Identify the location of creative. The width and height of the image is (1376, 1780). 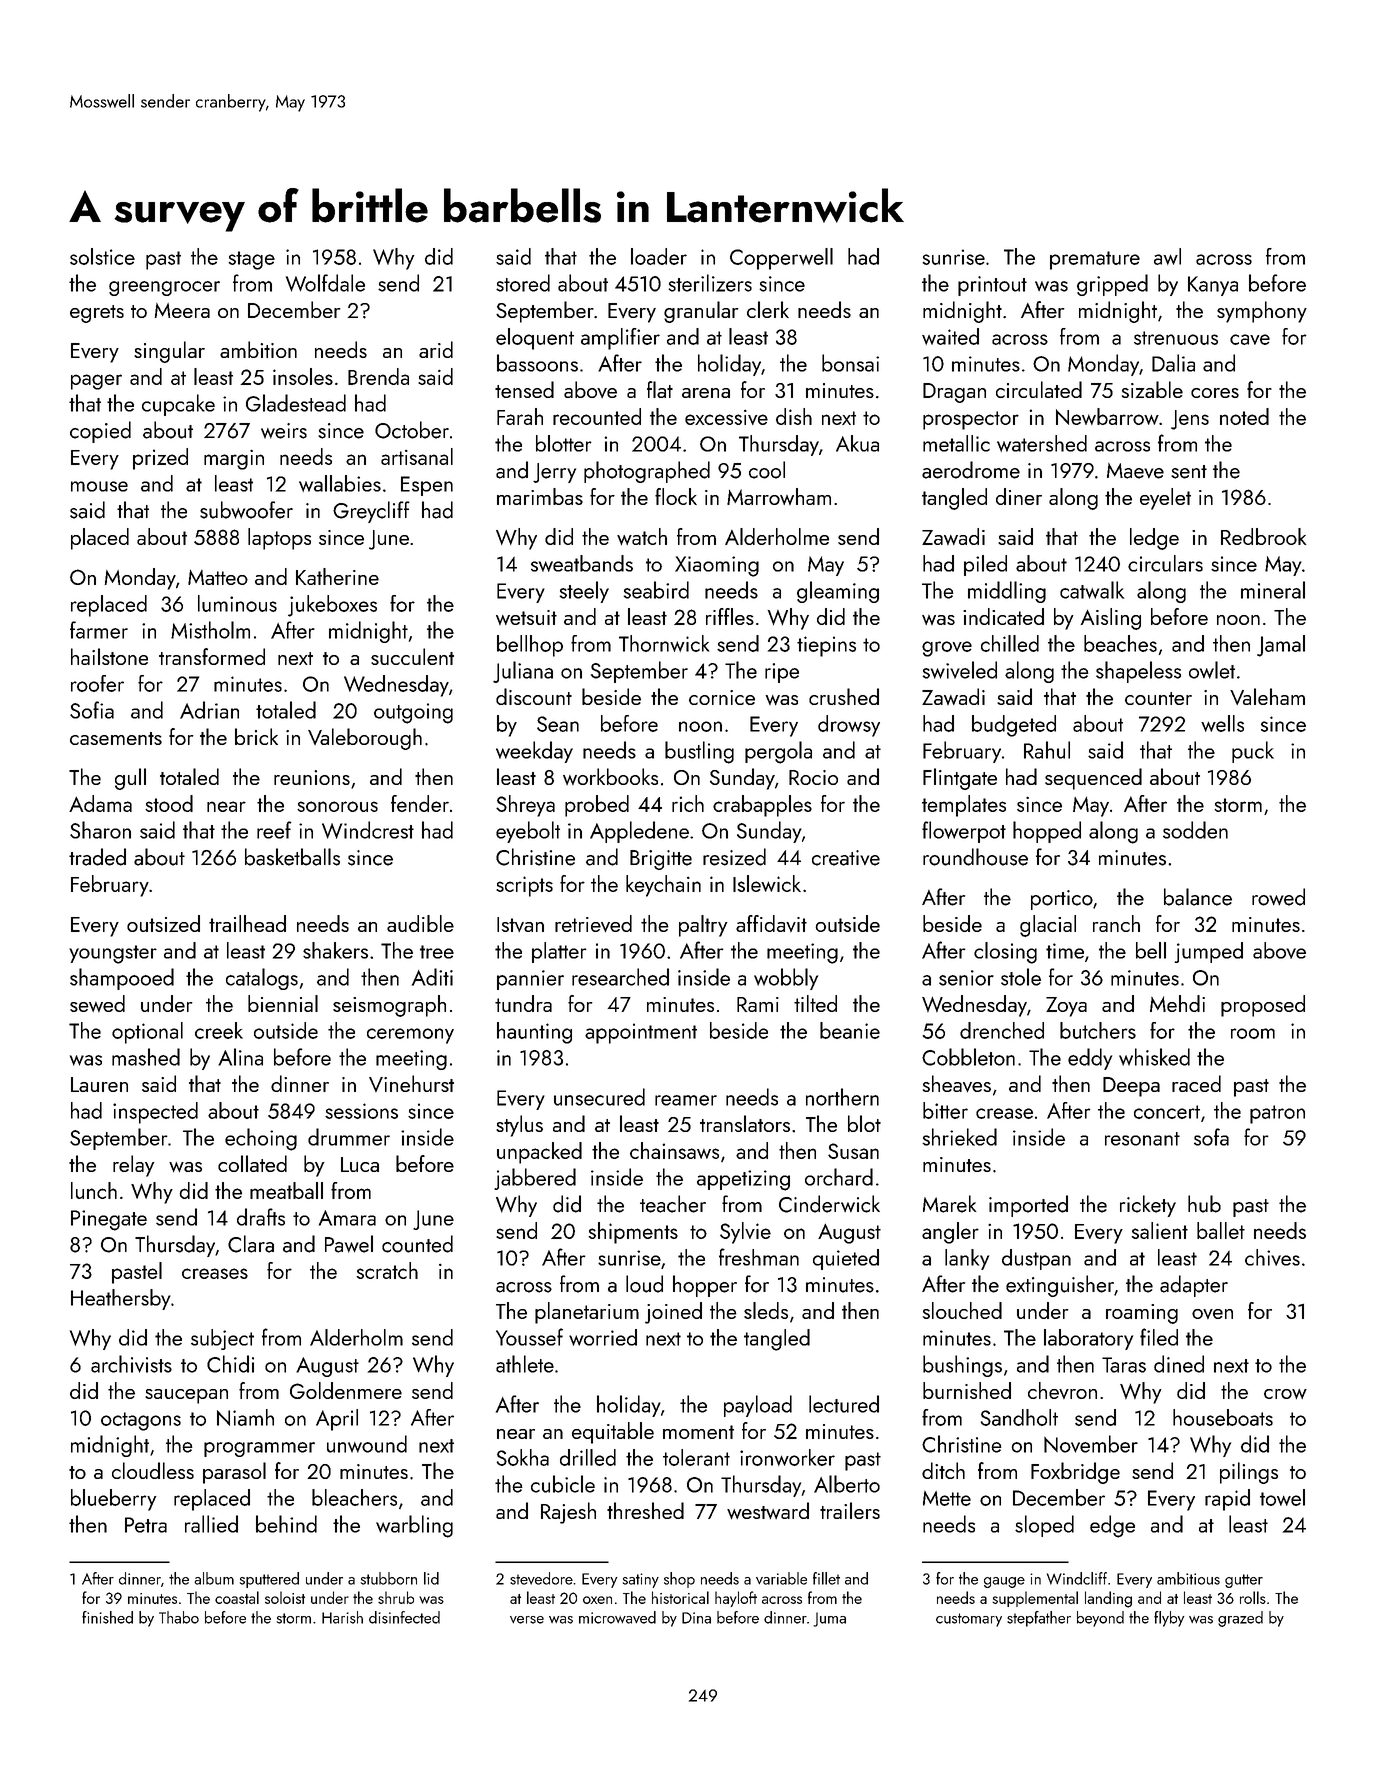
(846, 858).
